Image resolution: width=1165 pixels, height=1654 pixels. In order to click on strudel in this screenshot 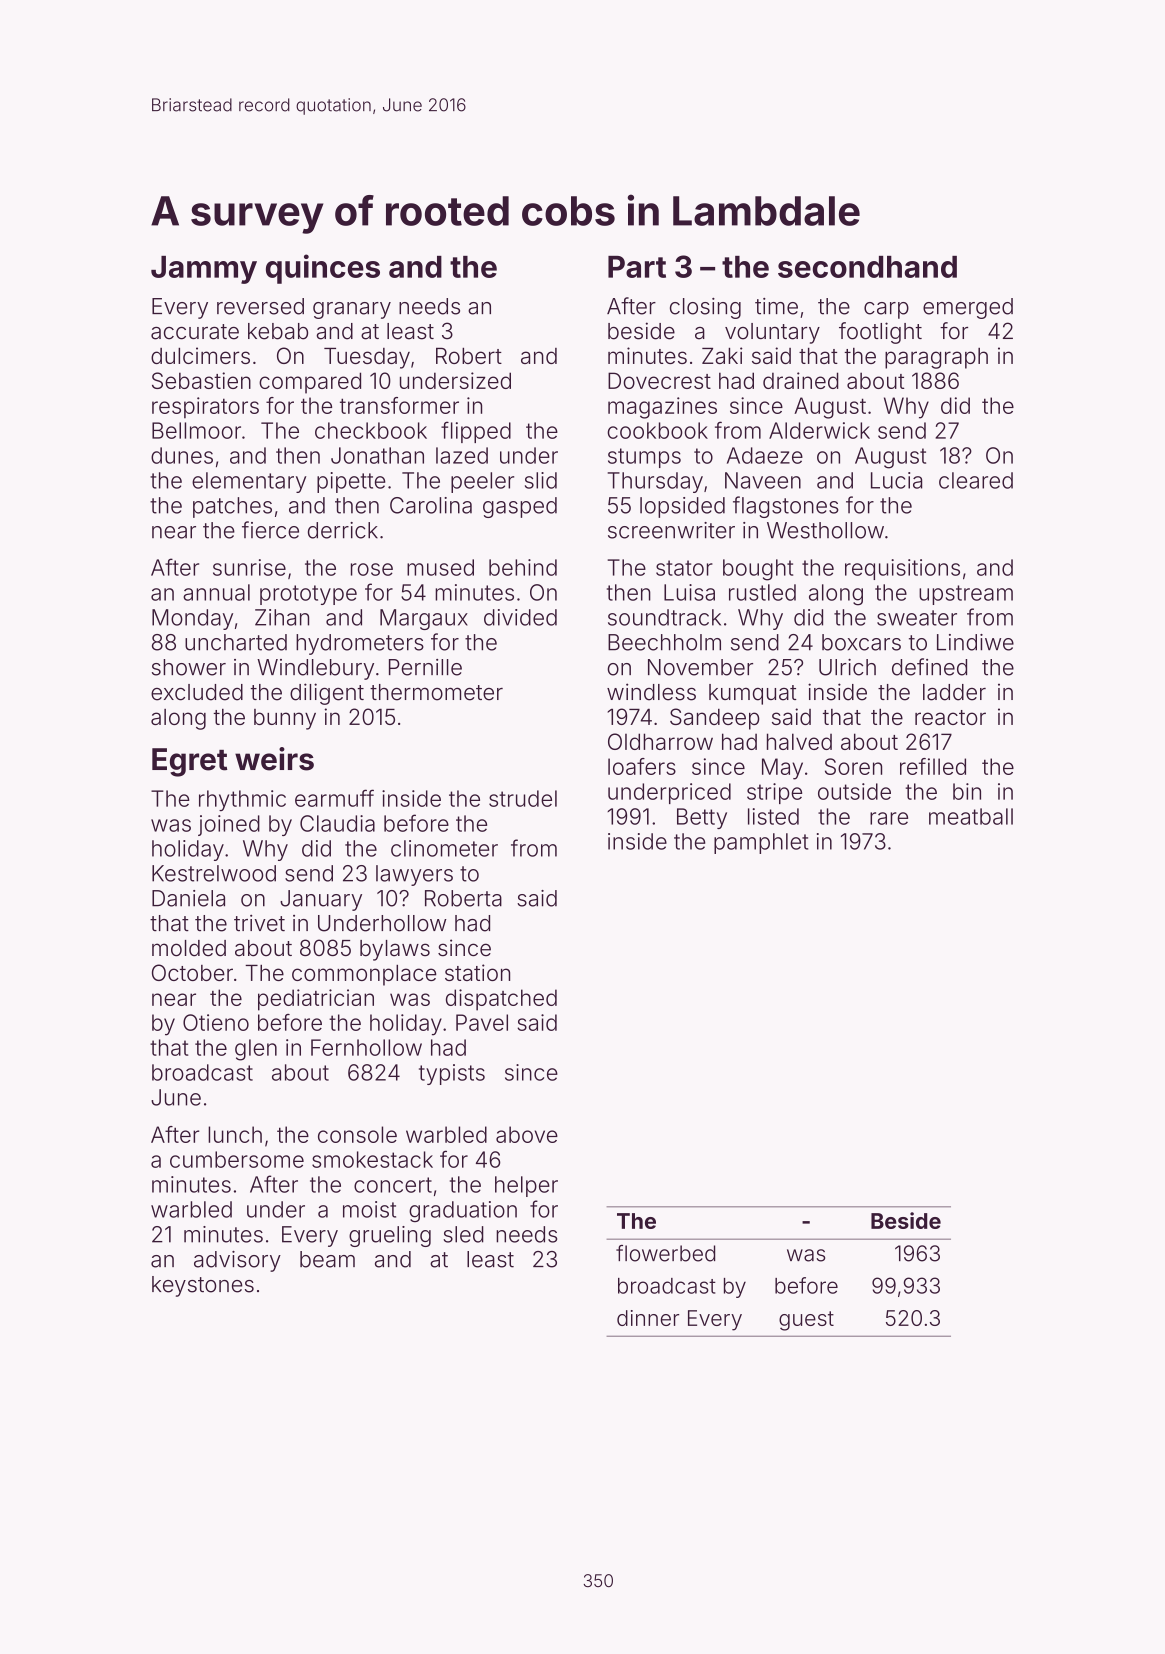, I will do `click(523, 798)`.
